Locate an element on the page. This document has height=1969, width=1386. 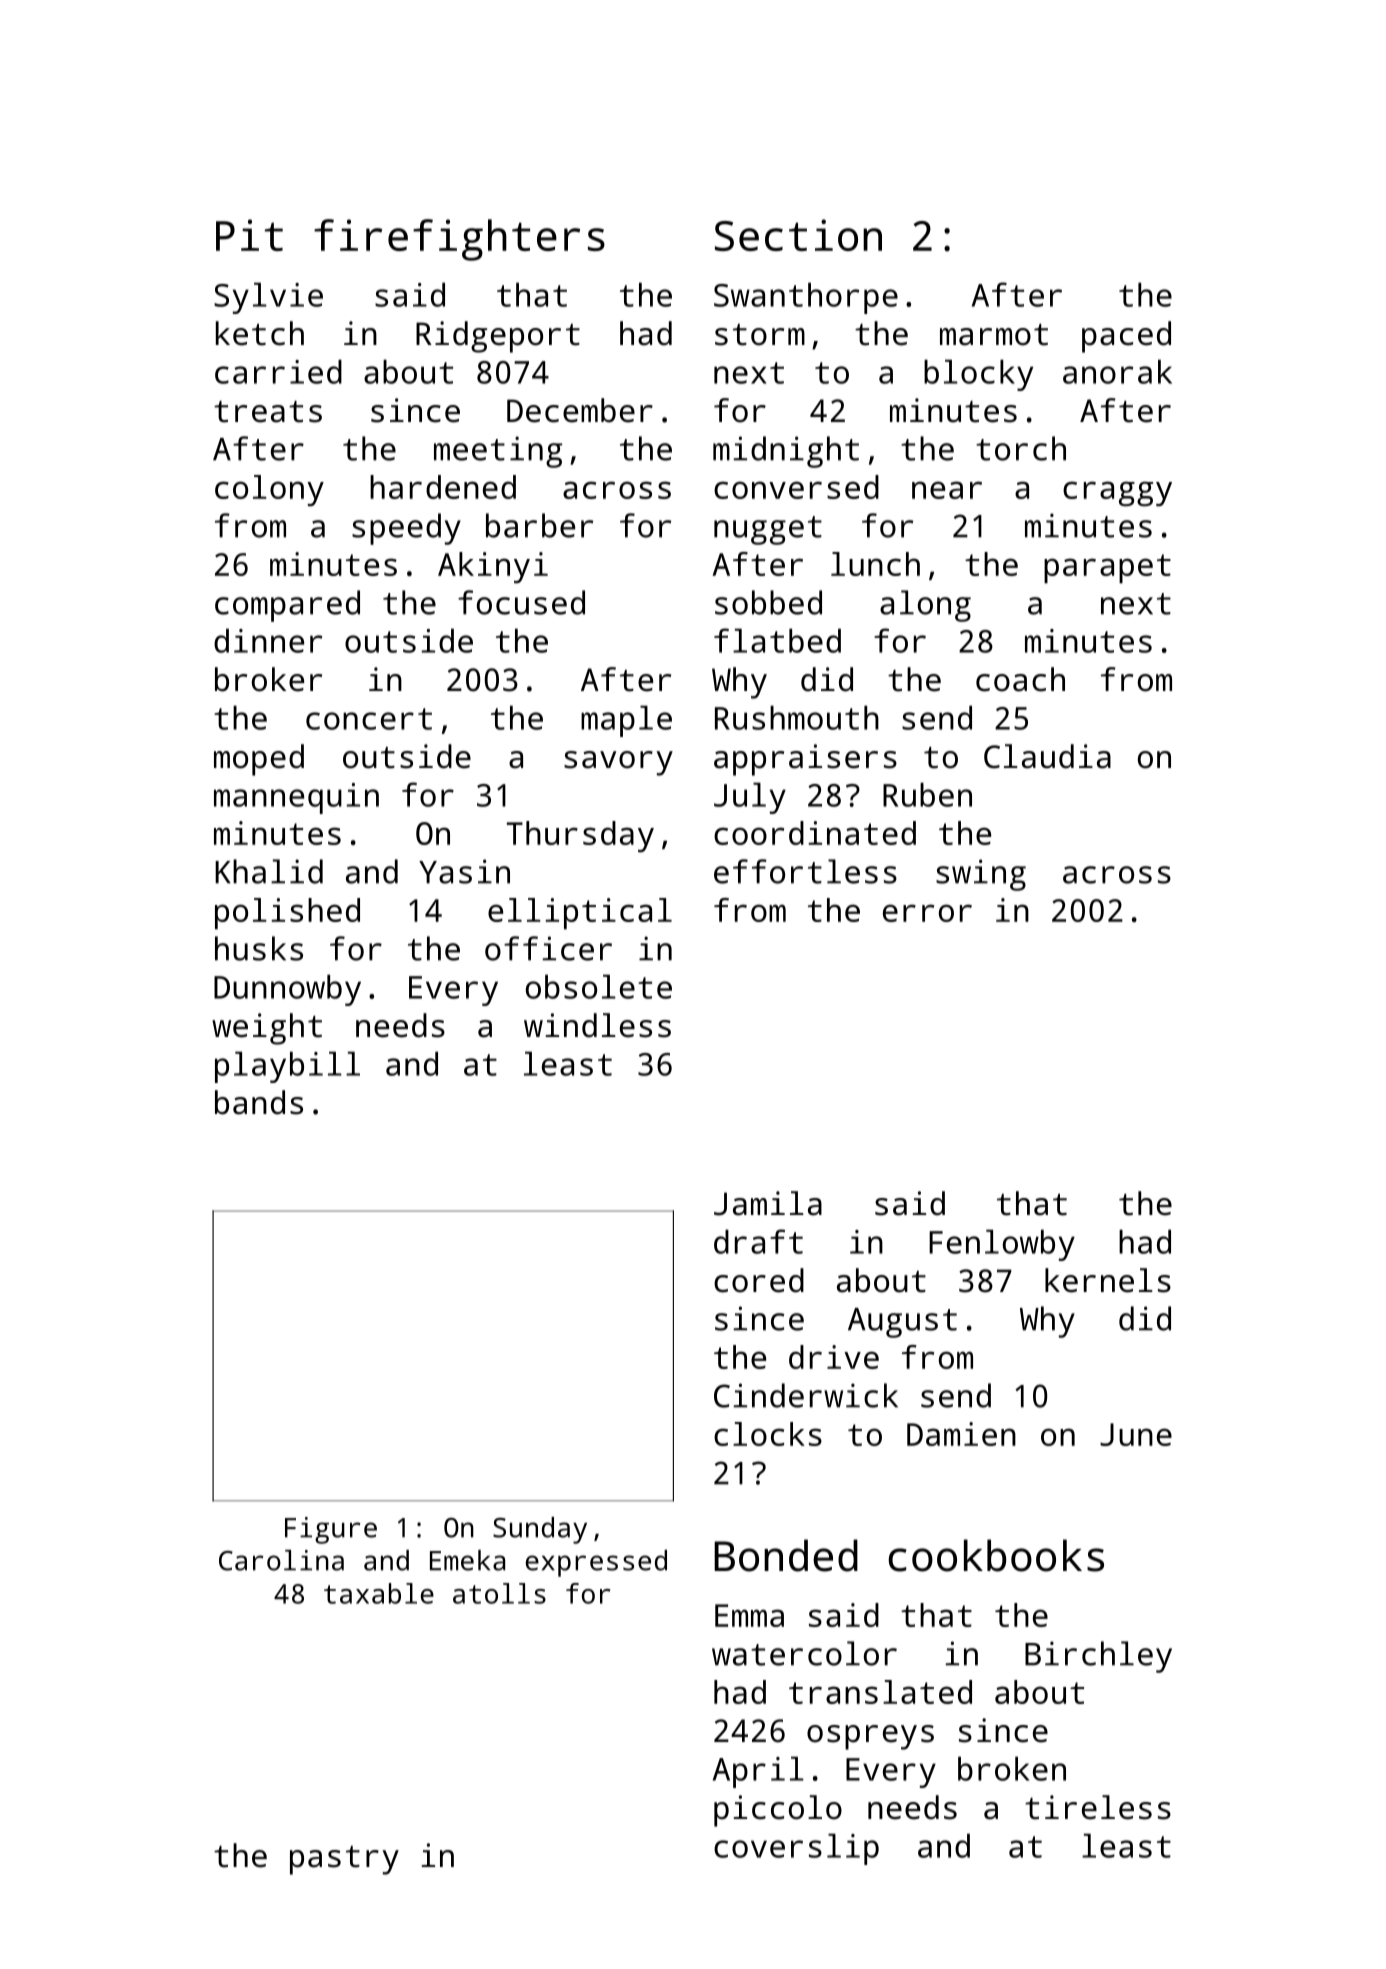
sobbed is located at coordinates (768, 602).
